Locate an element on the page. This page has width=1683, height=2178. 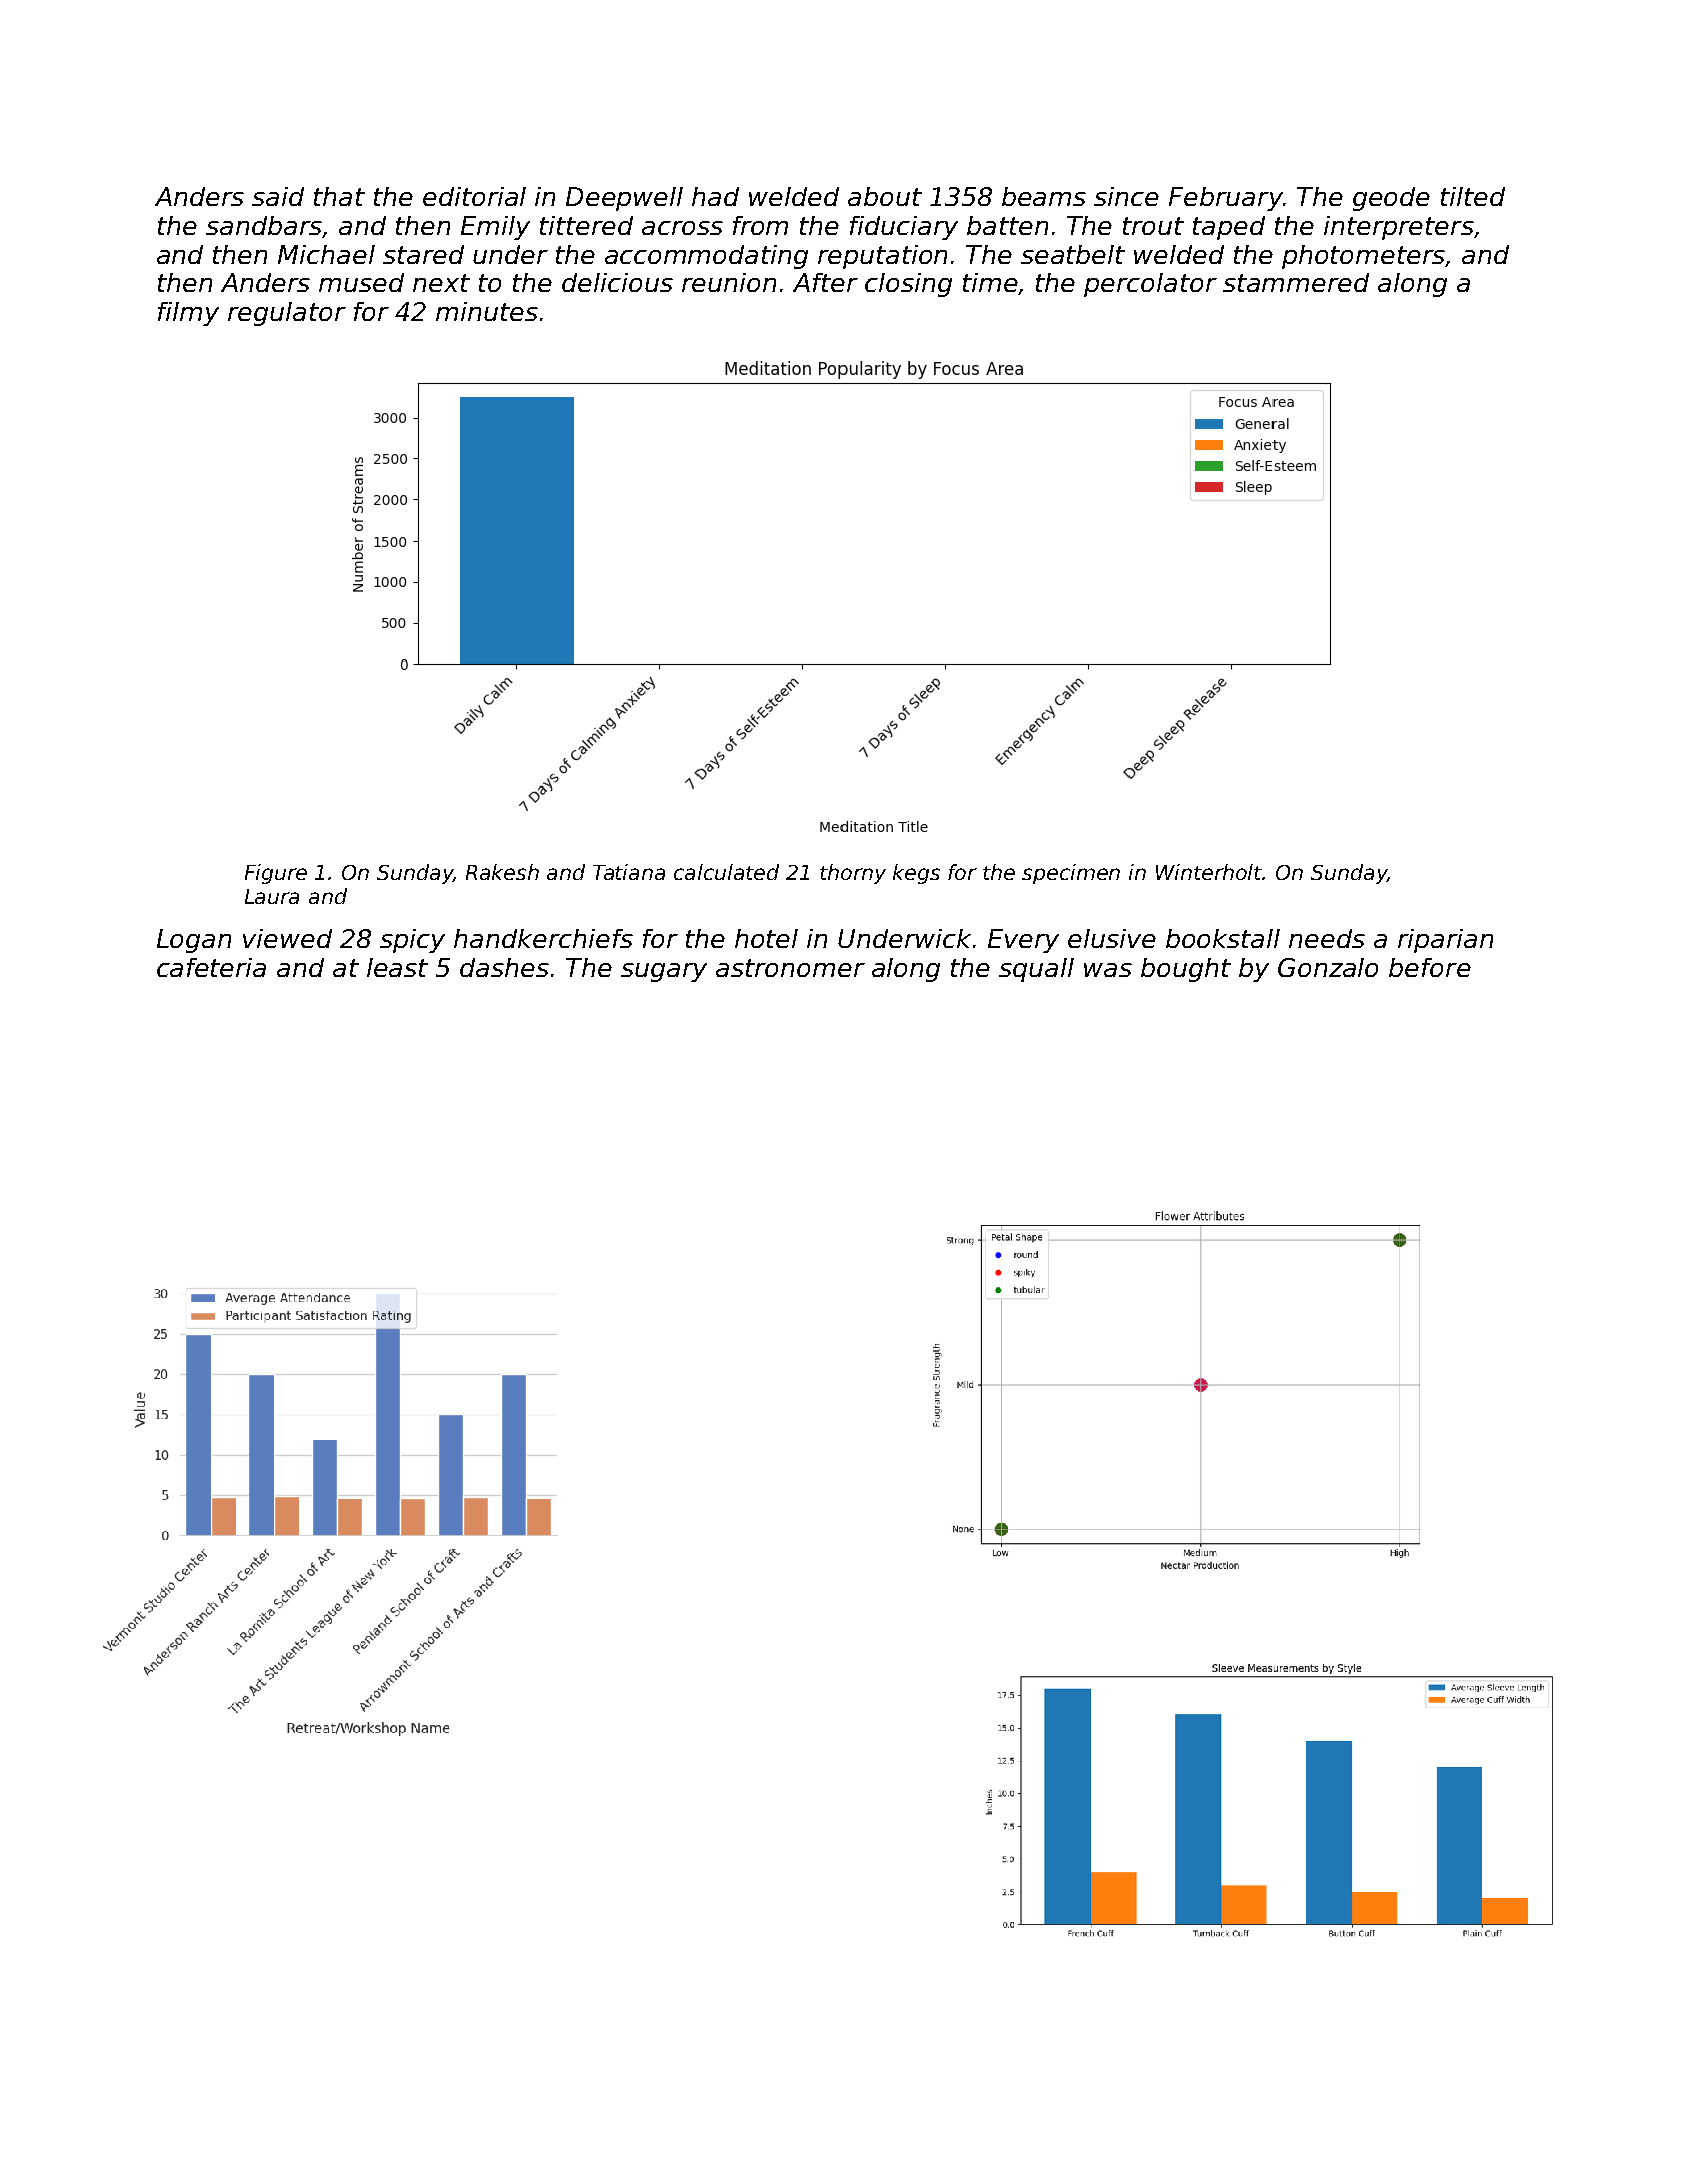
trout is located at coordinates (1153, 226).
